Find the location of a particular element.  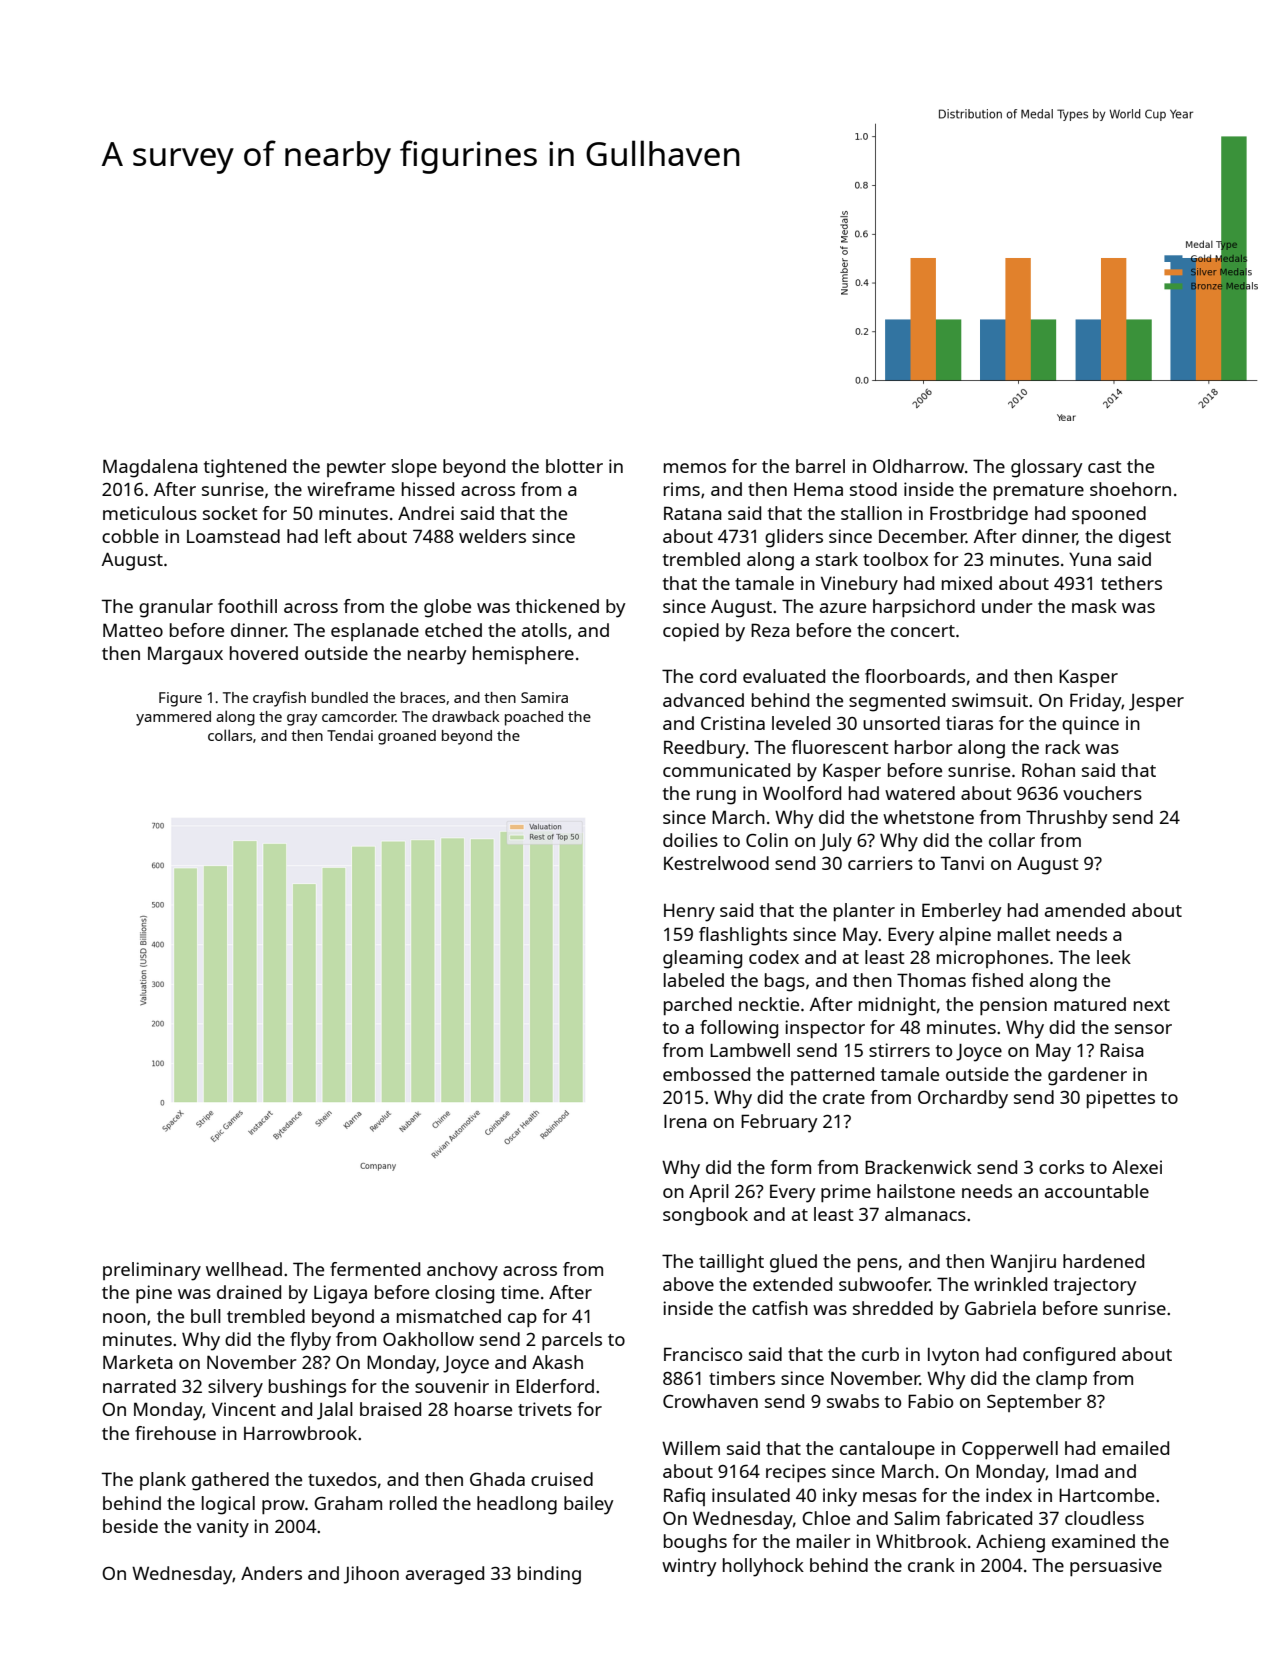

advanced is located at coordinates (703, 700).
